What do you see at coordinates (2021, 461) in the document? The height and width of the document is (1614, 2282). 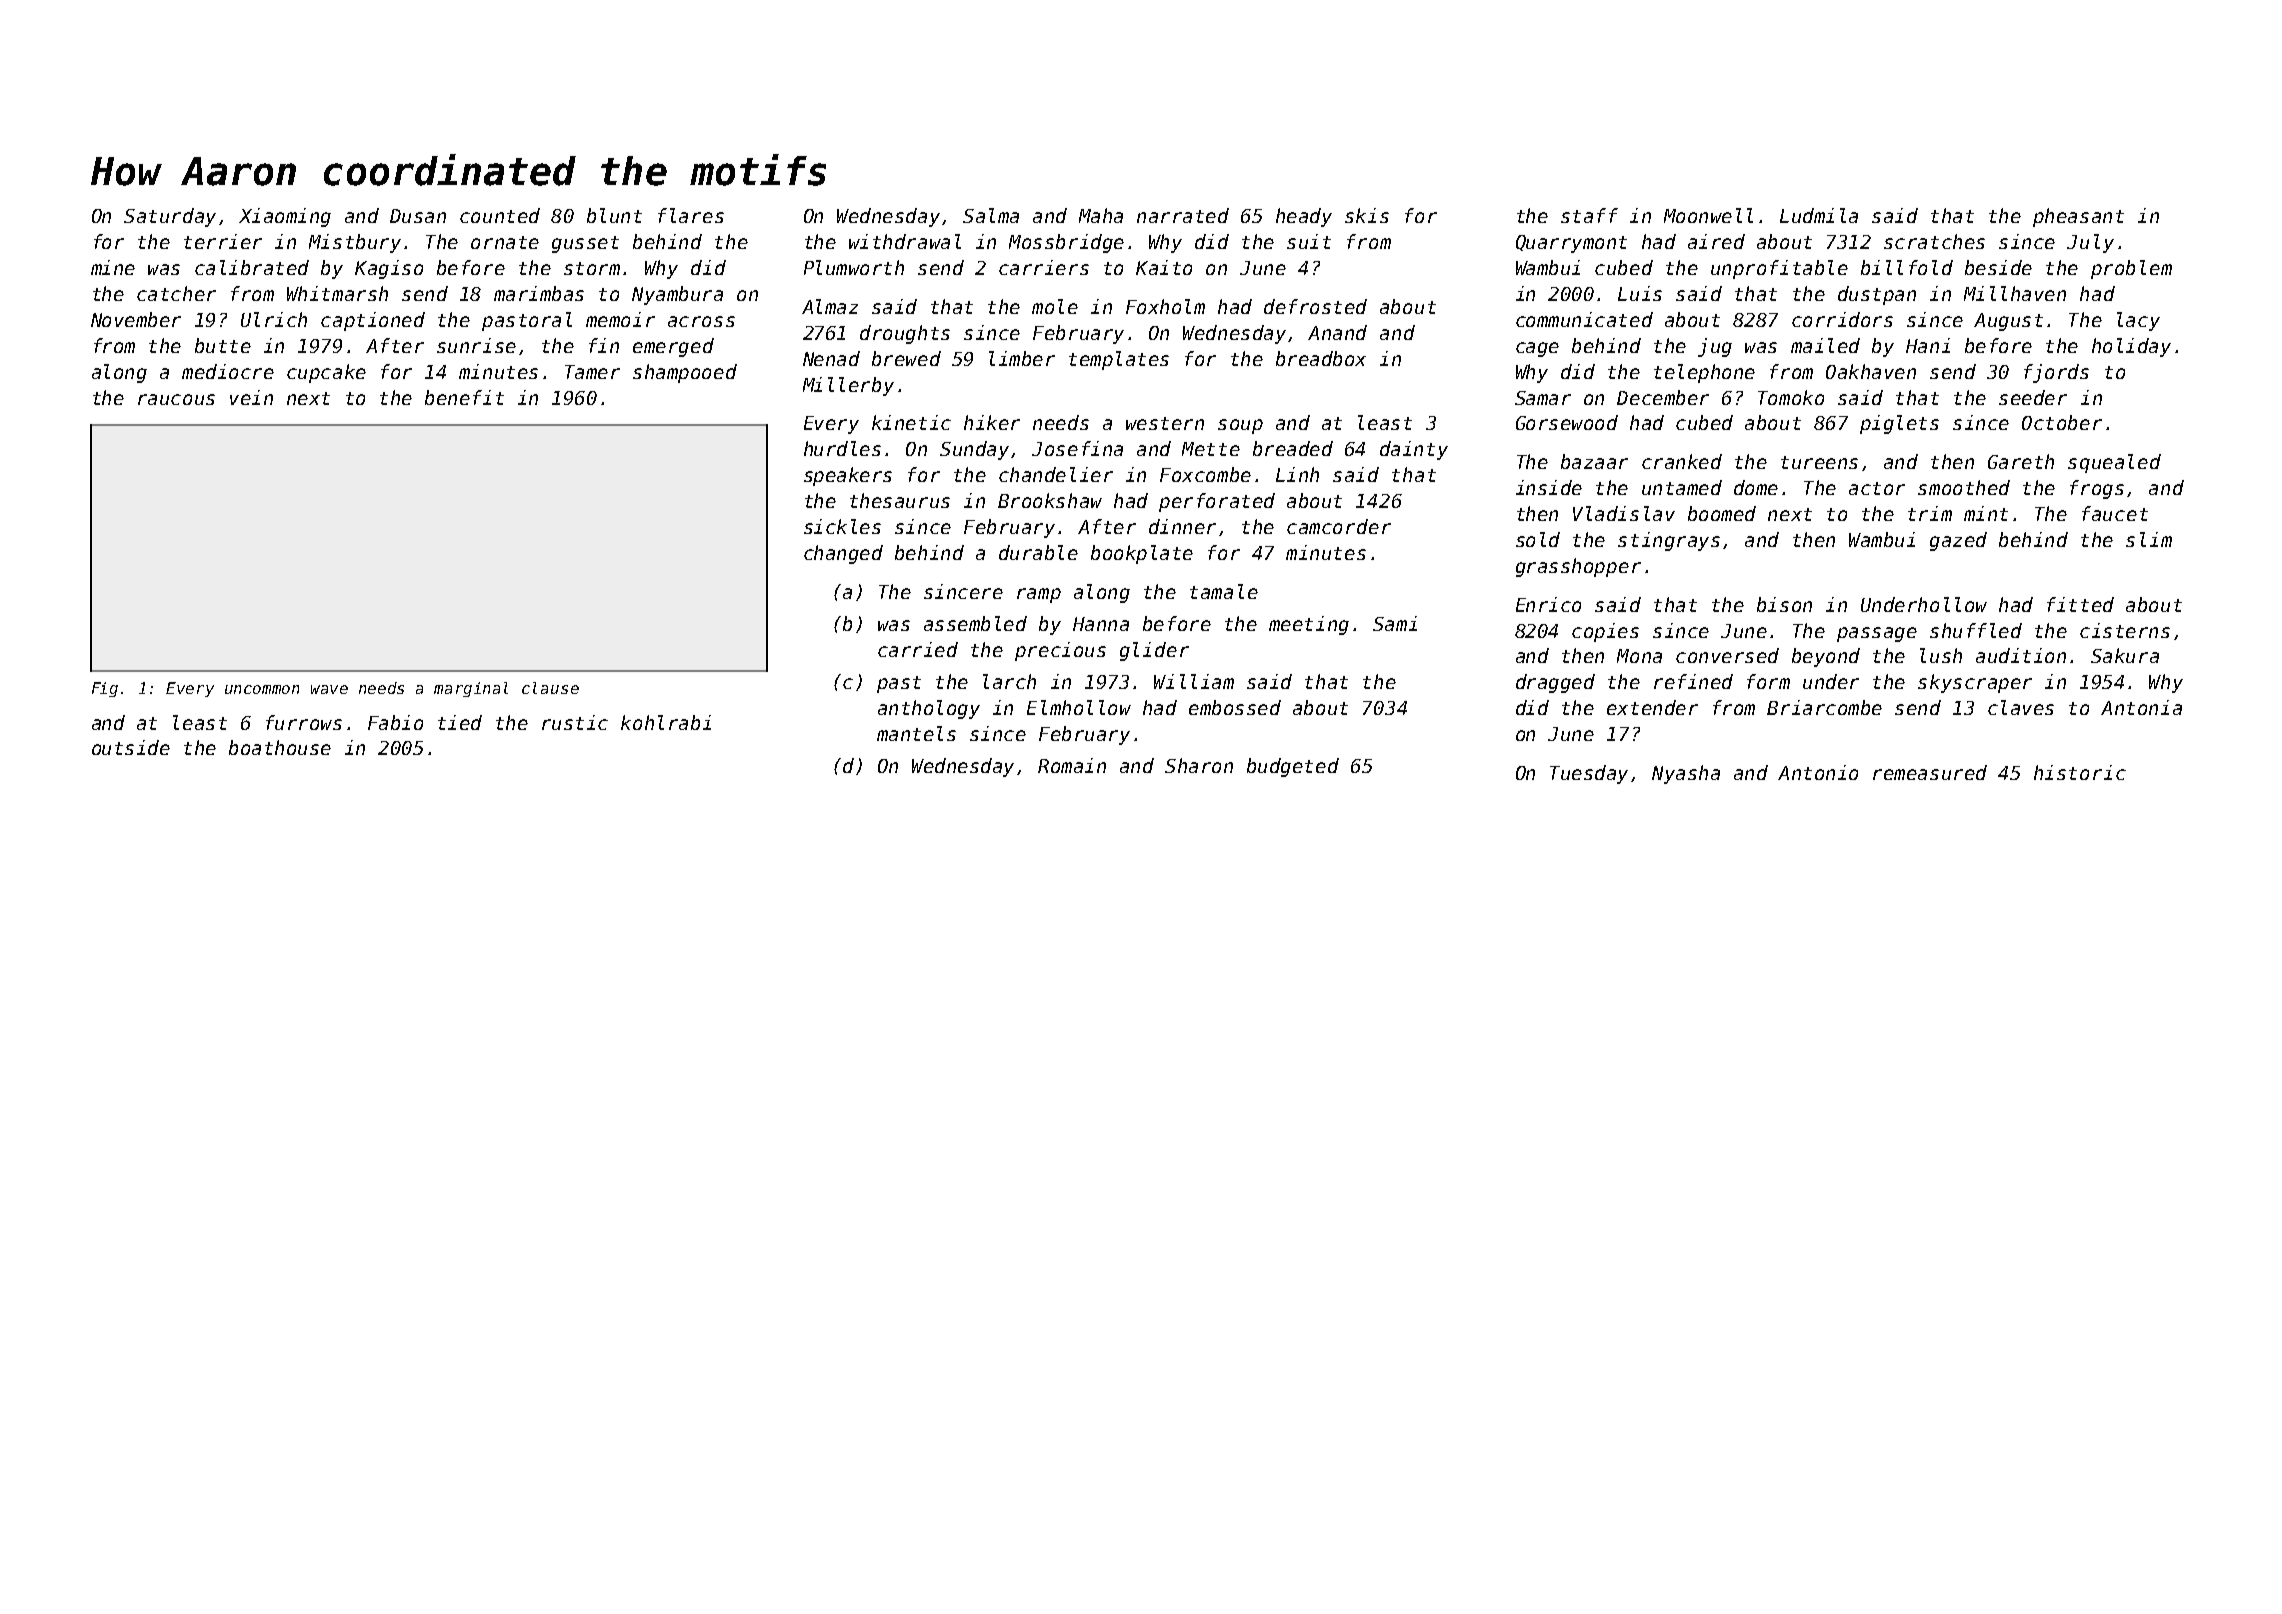 I see `Gareth` at bounding box center [2021, 461].
